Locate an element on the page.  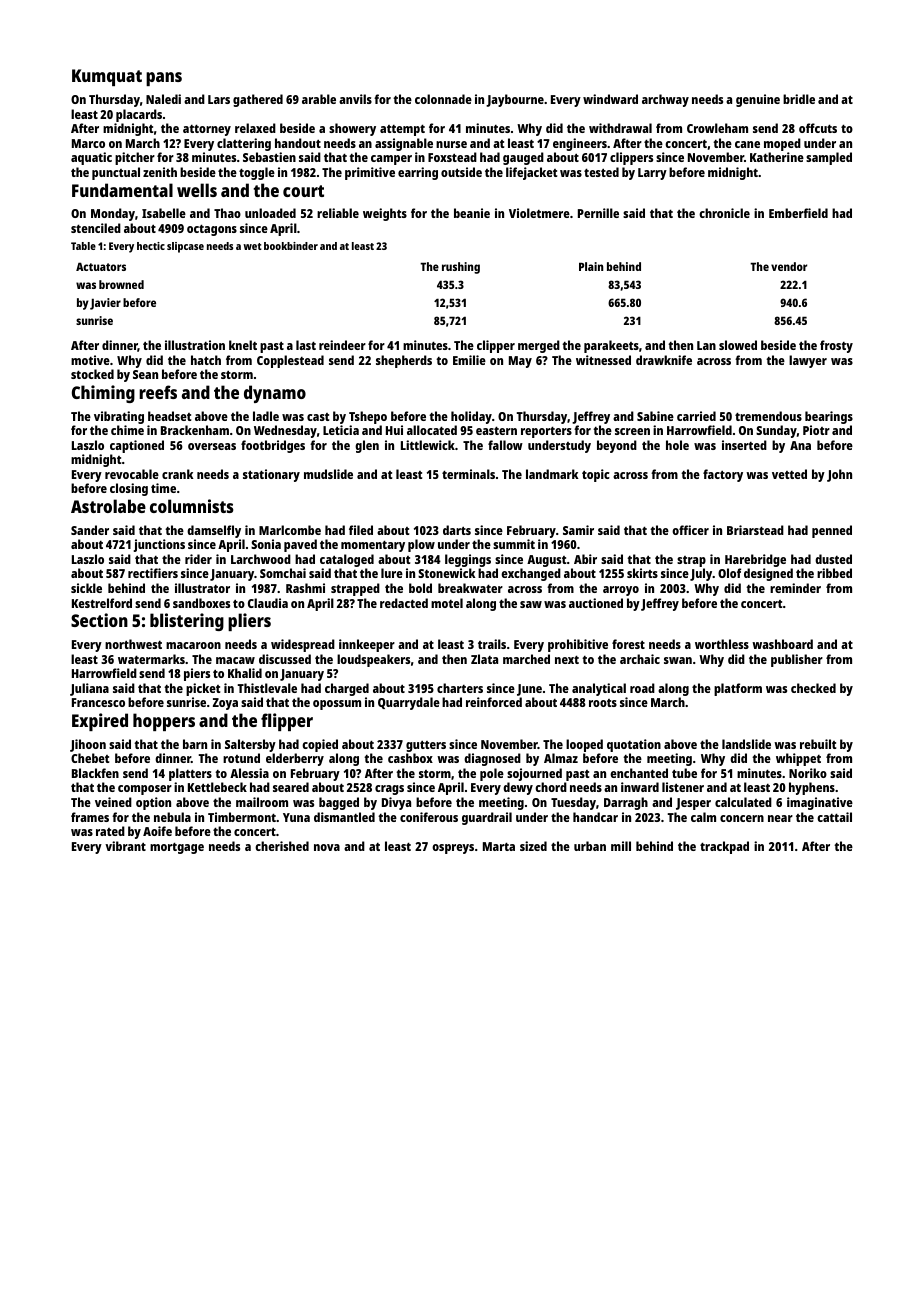
bridle is located at coordinates (799, 99).
